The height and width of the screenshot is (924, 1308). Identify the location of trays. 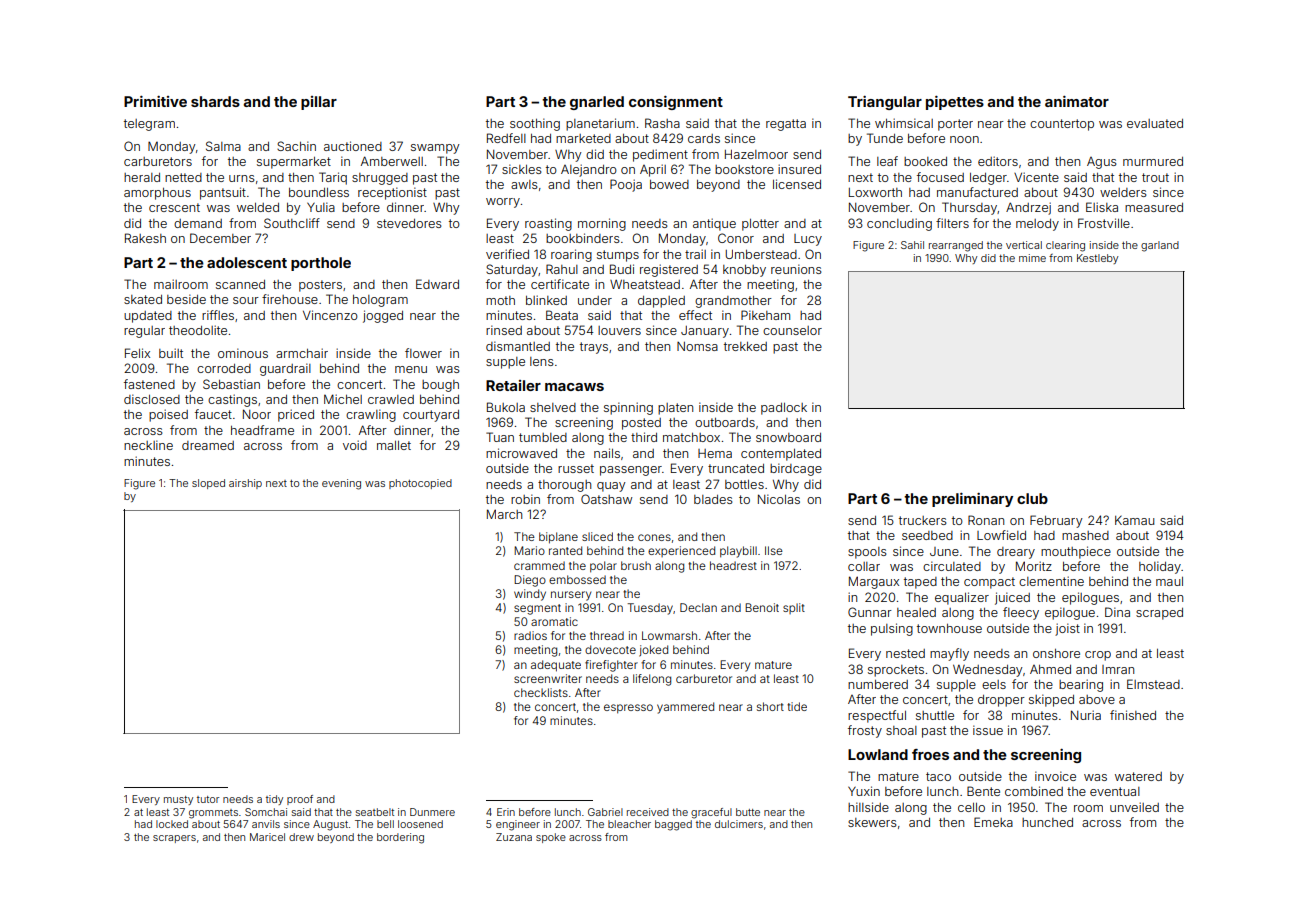
(594, 348).
